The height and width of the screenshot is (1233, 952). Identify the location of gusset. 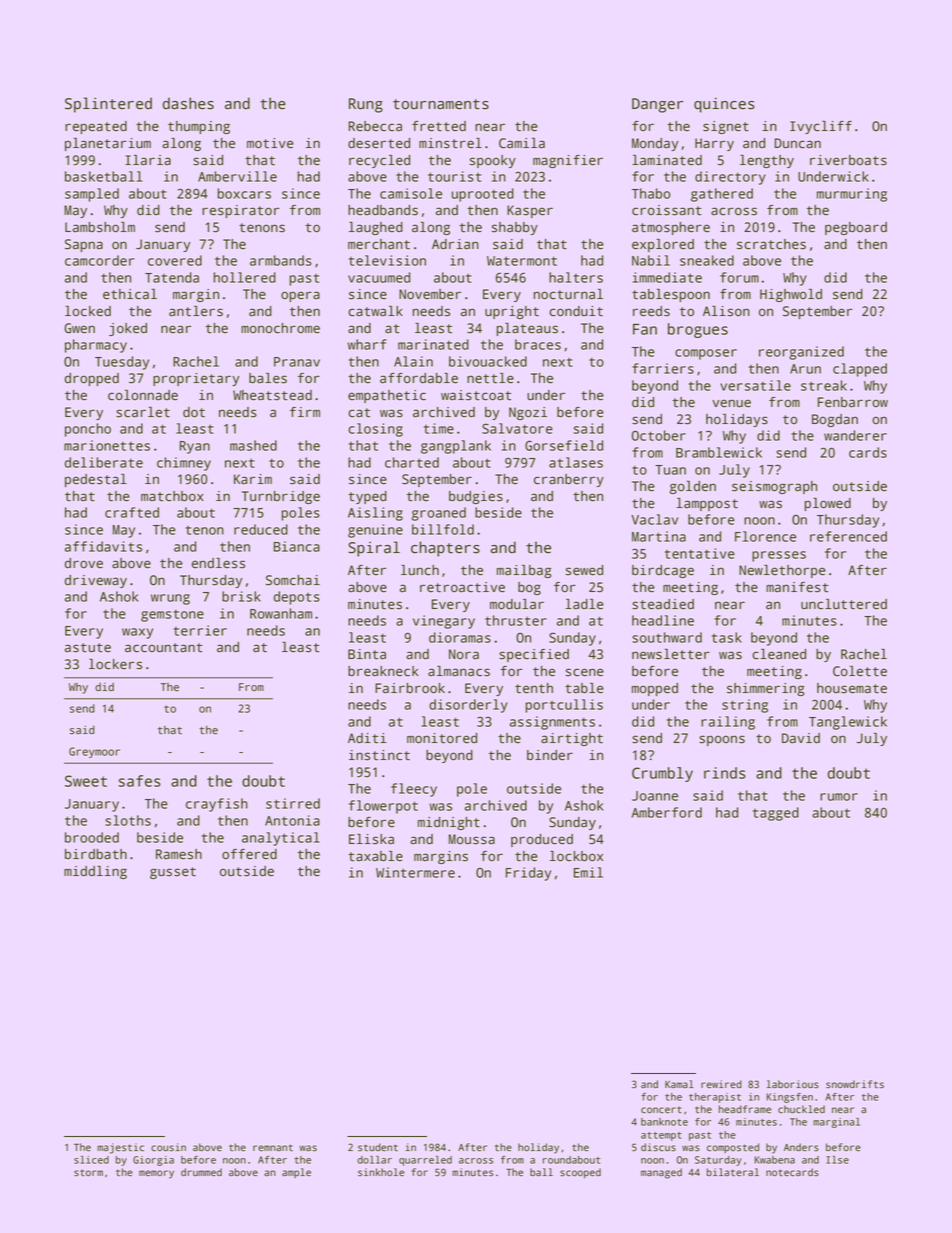
(173, 873).
